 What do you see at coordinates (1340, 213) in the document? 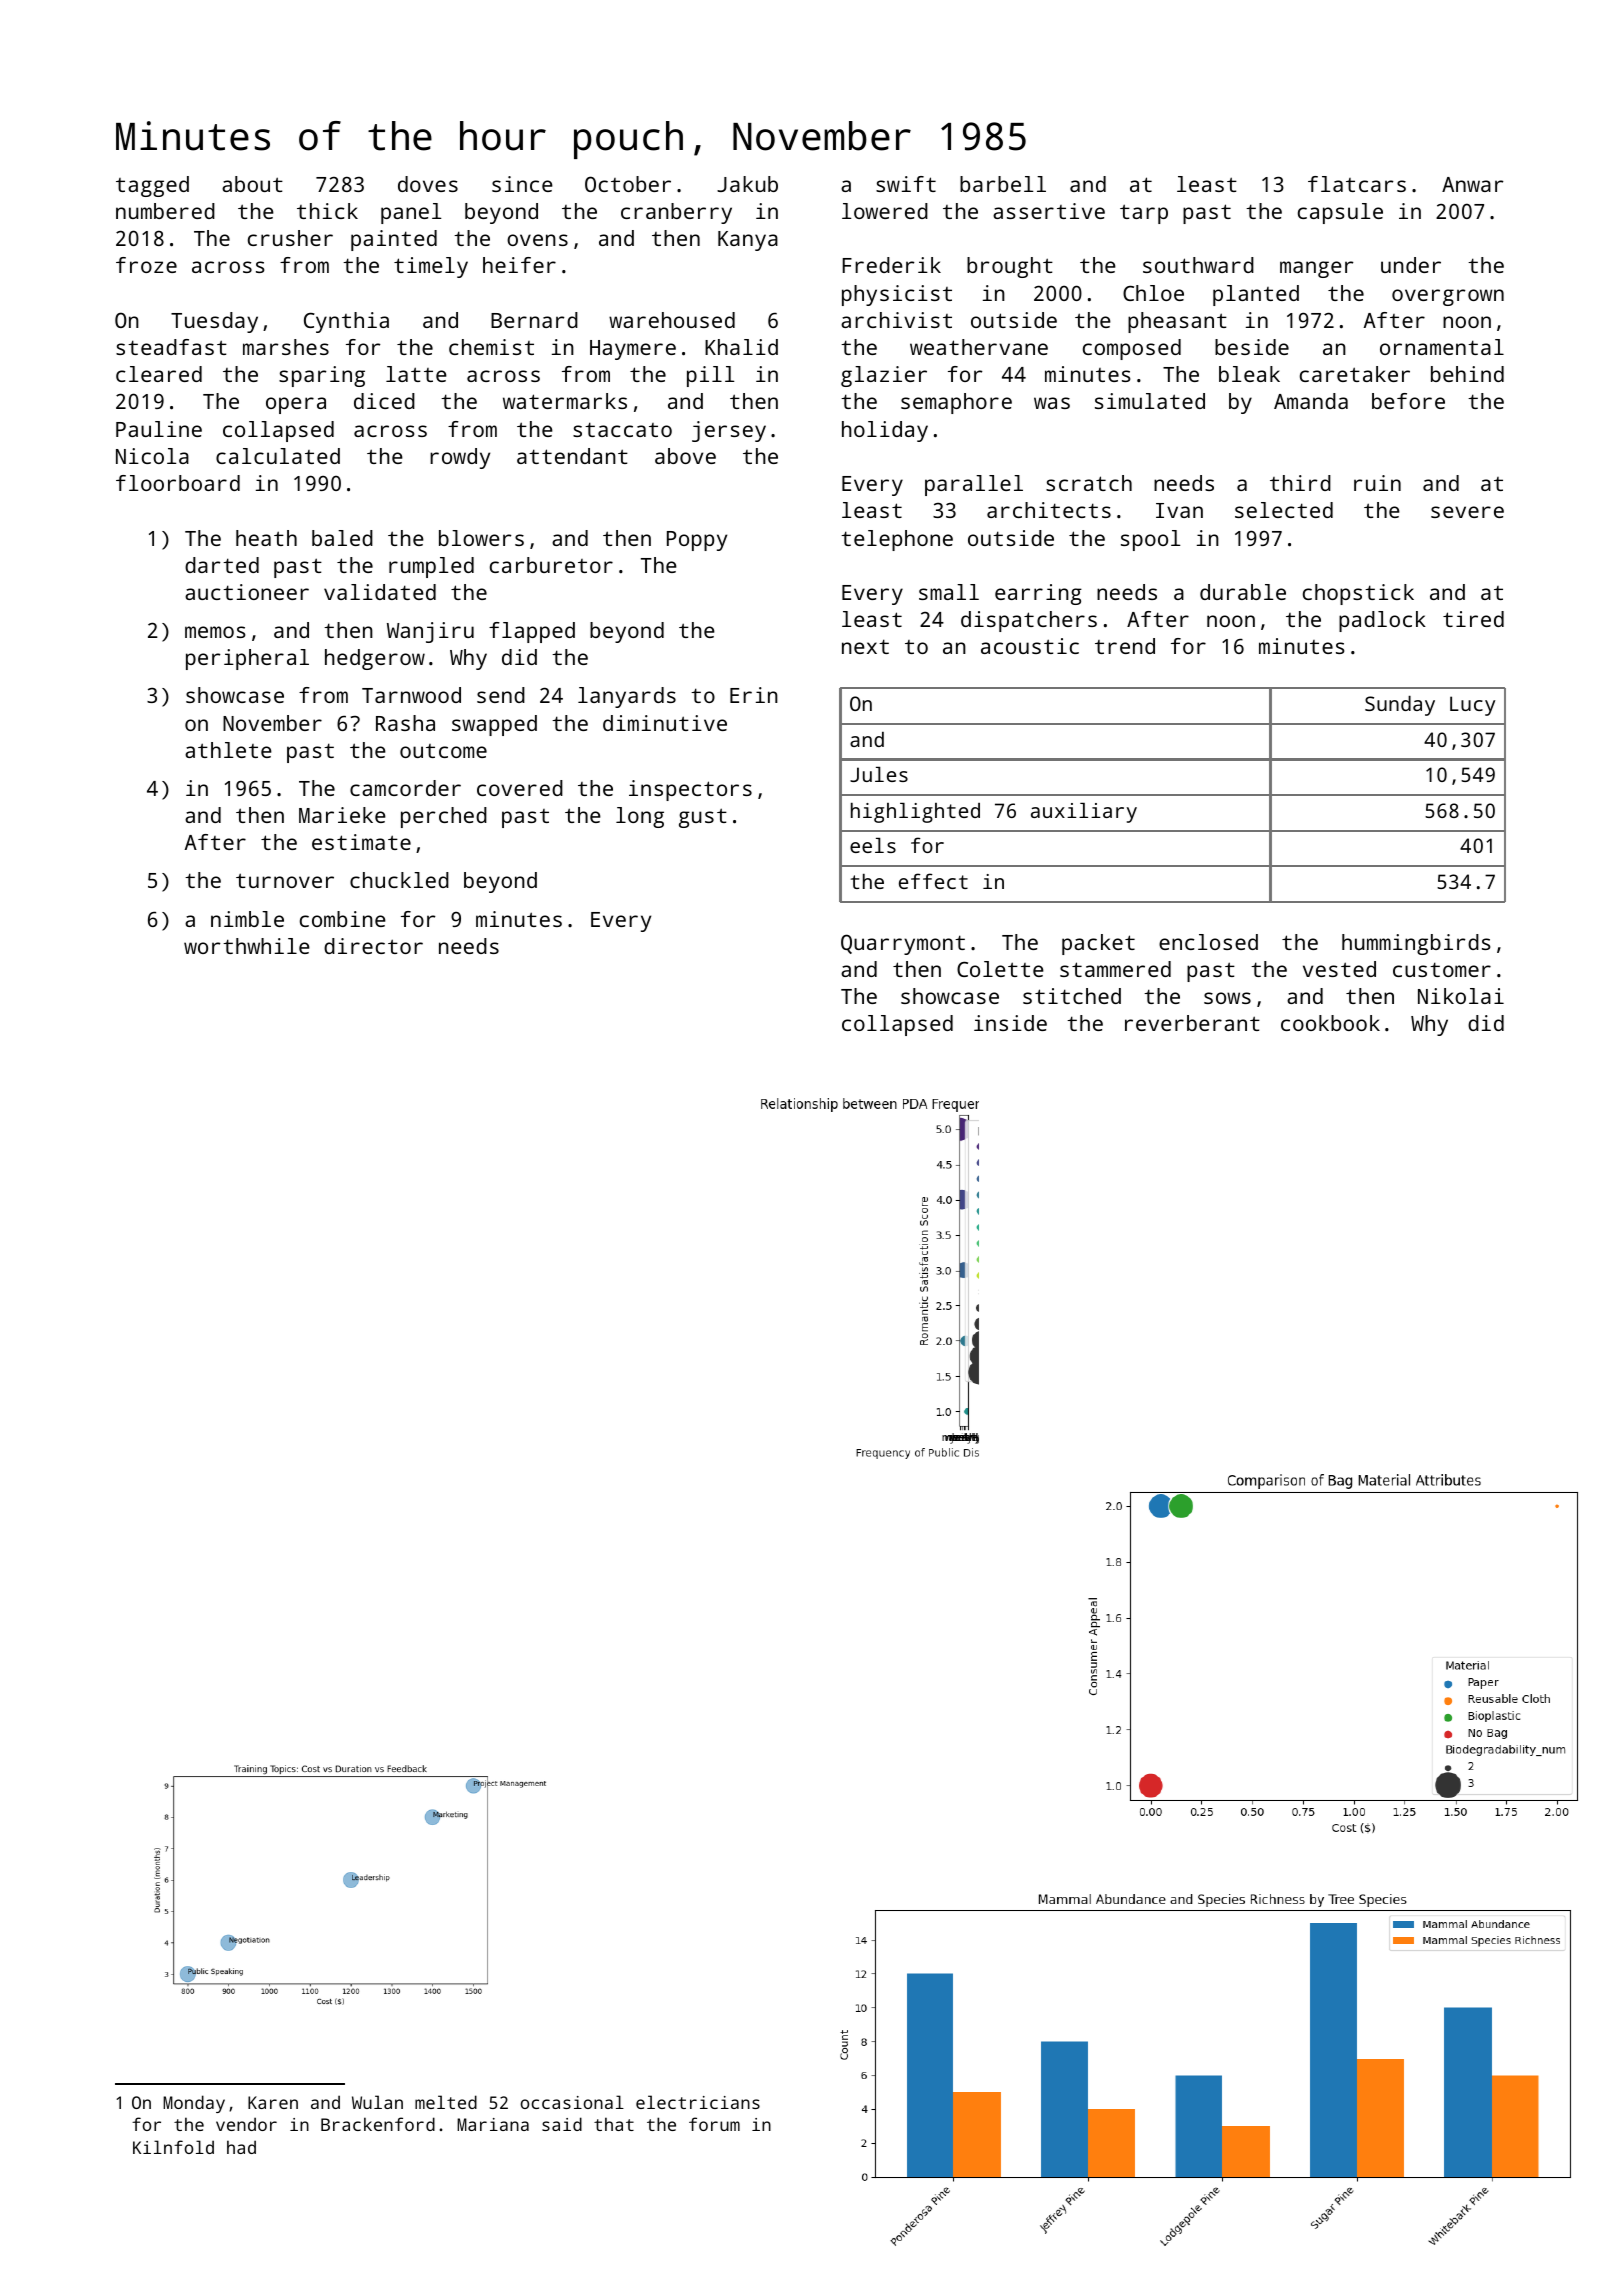
I see `capsule` at bounding box center [1340, 213].
